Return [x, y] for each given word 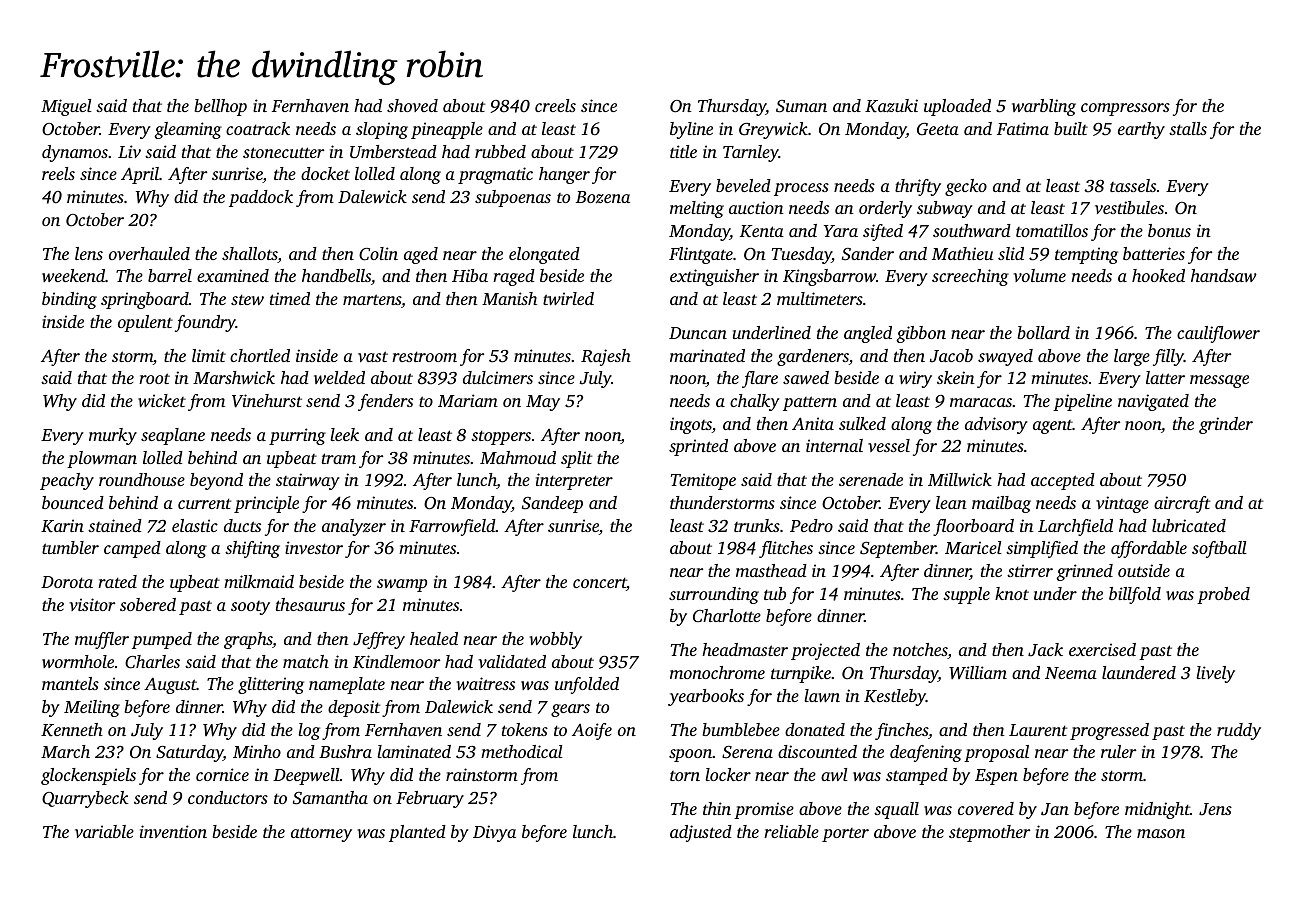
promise [764, 810]
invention [173, 831]
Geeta [938, 129]
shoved [412, 105]
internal [834, 445]
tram [339, 458]
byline [691, 130]
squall [896, 810]
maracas [981, 402]
